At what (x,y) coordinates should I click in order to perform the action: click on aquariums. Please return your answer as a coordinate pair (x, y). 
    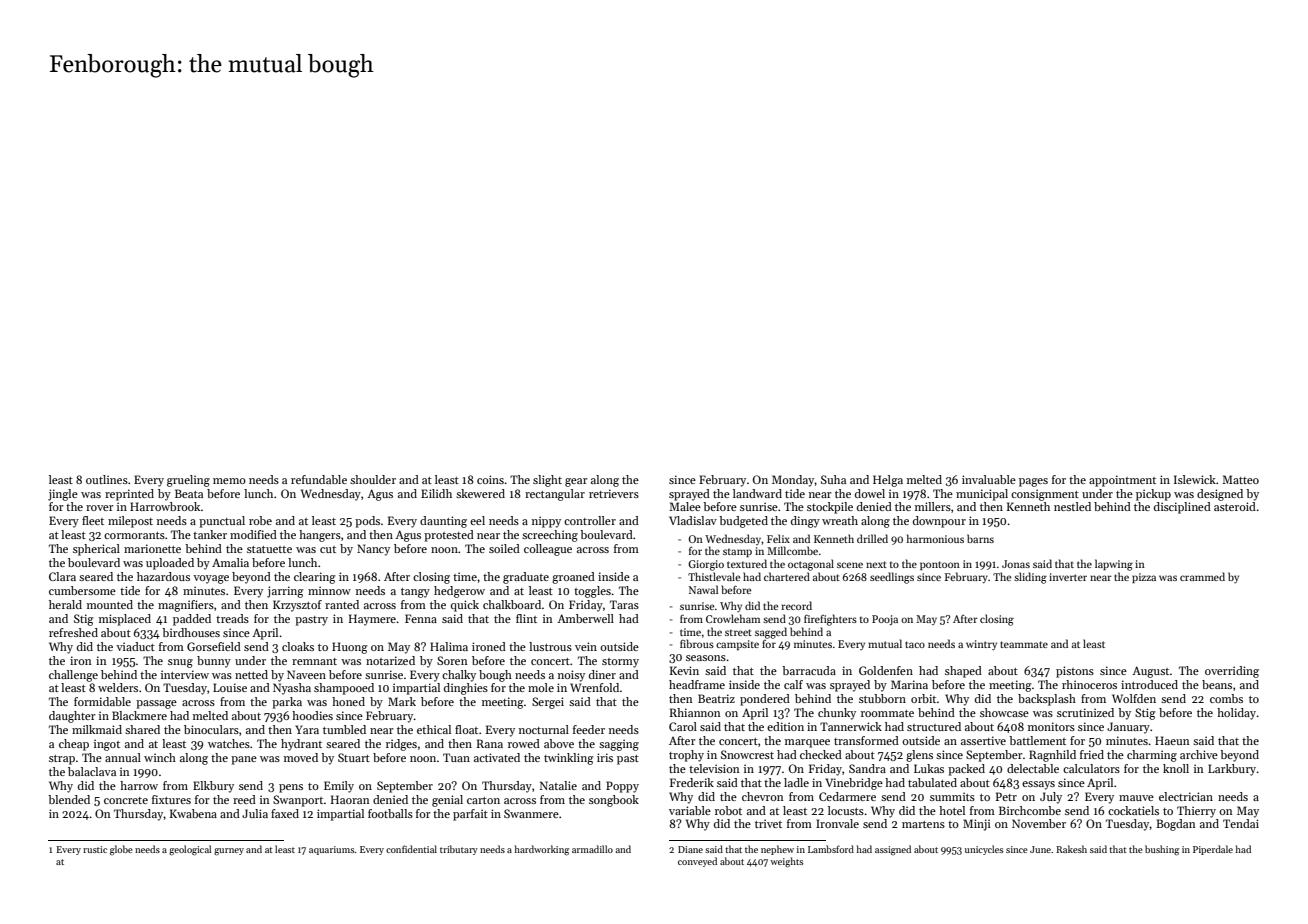
    Looking at the image, I should click on (331, 850).
